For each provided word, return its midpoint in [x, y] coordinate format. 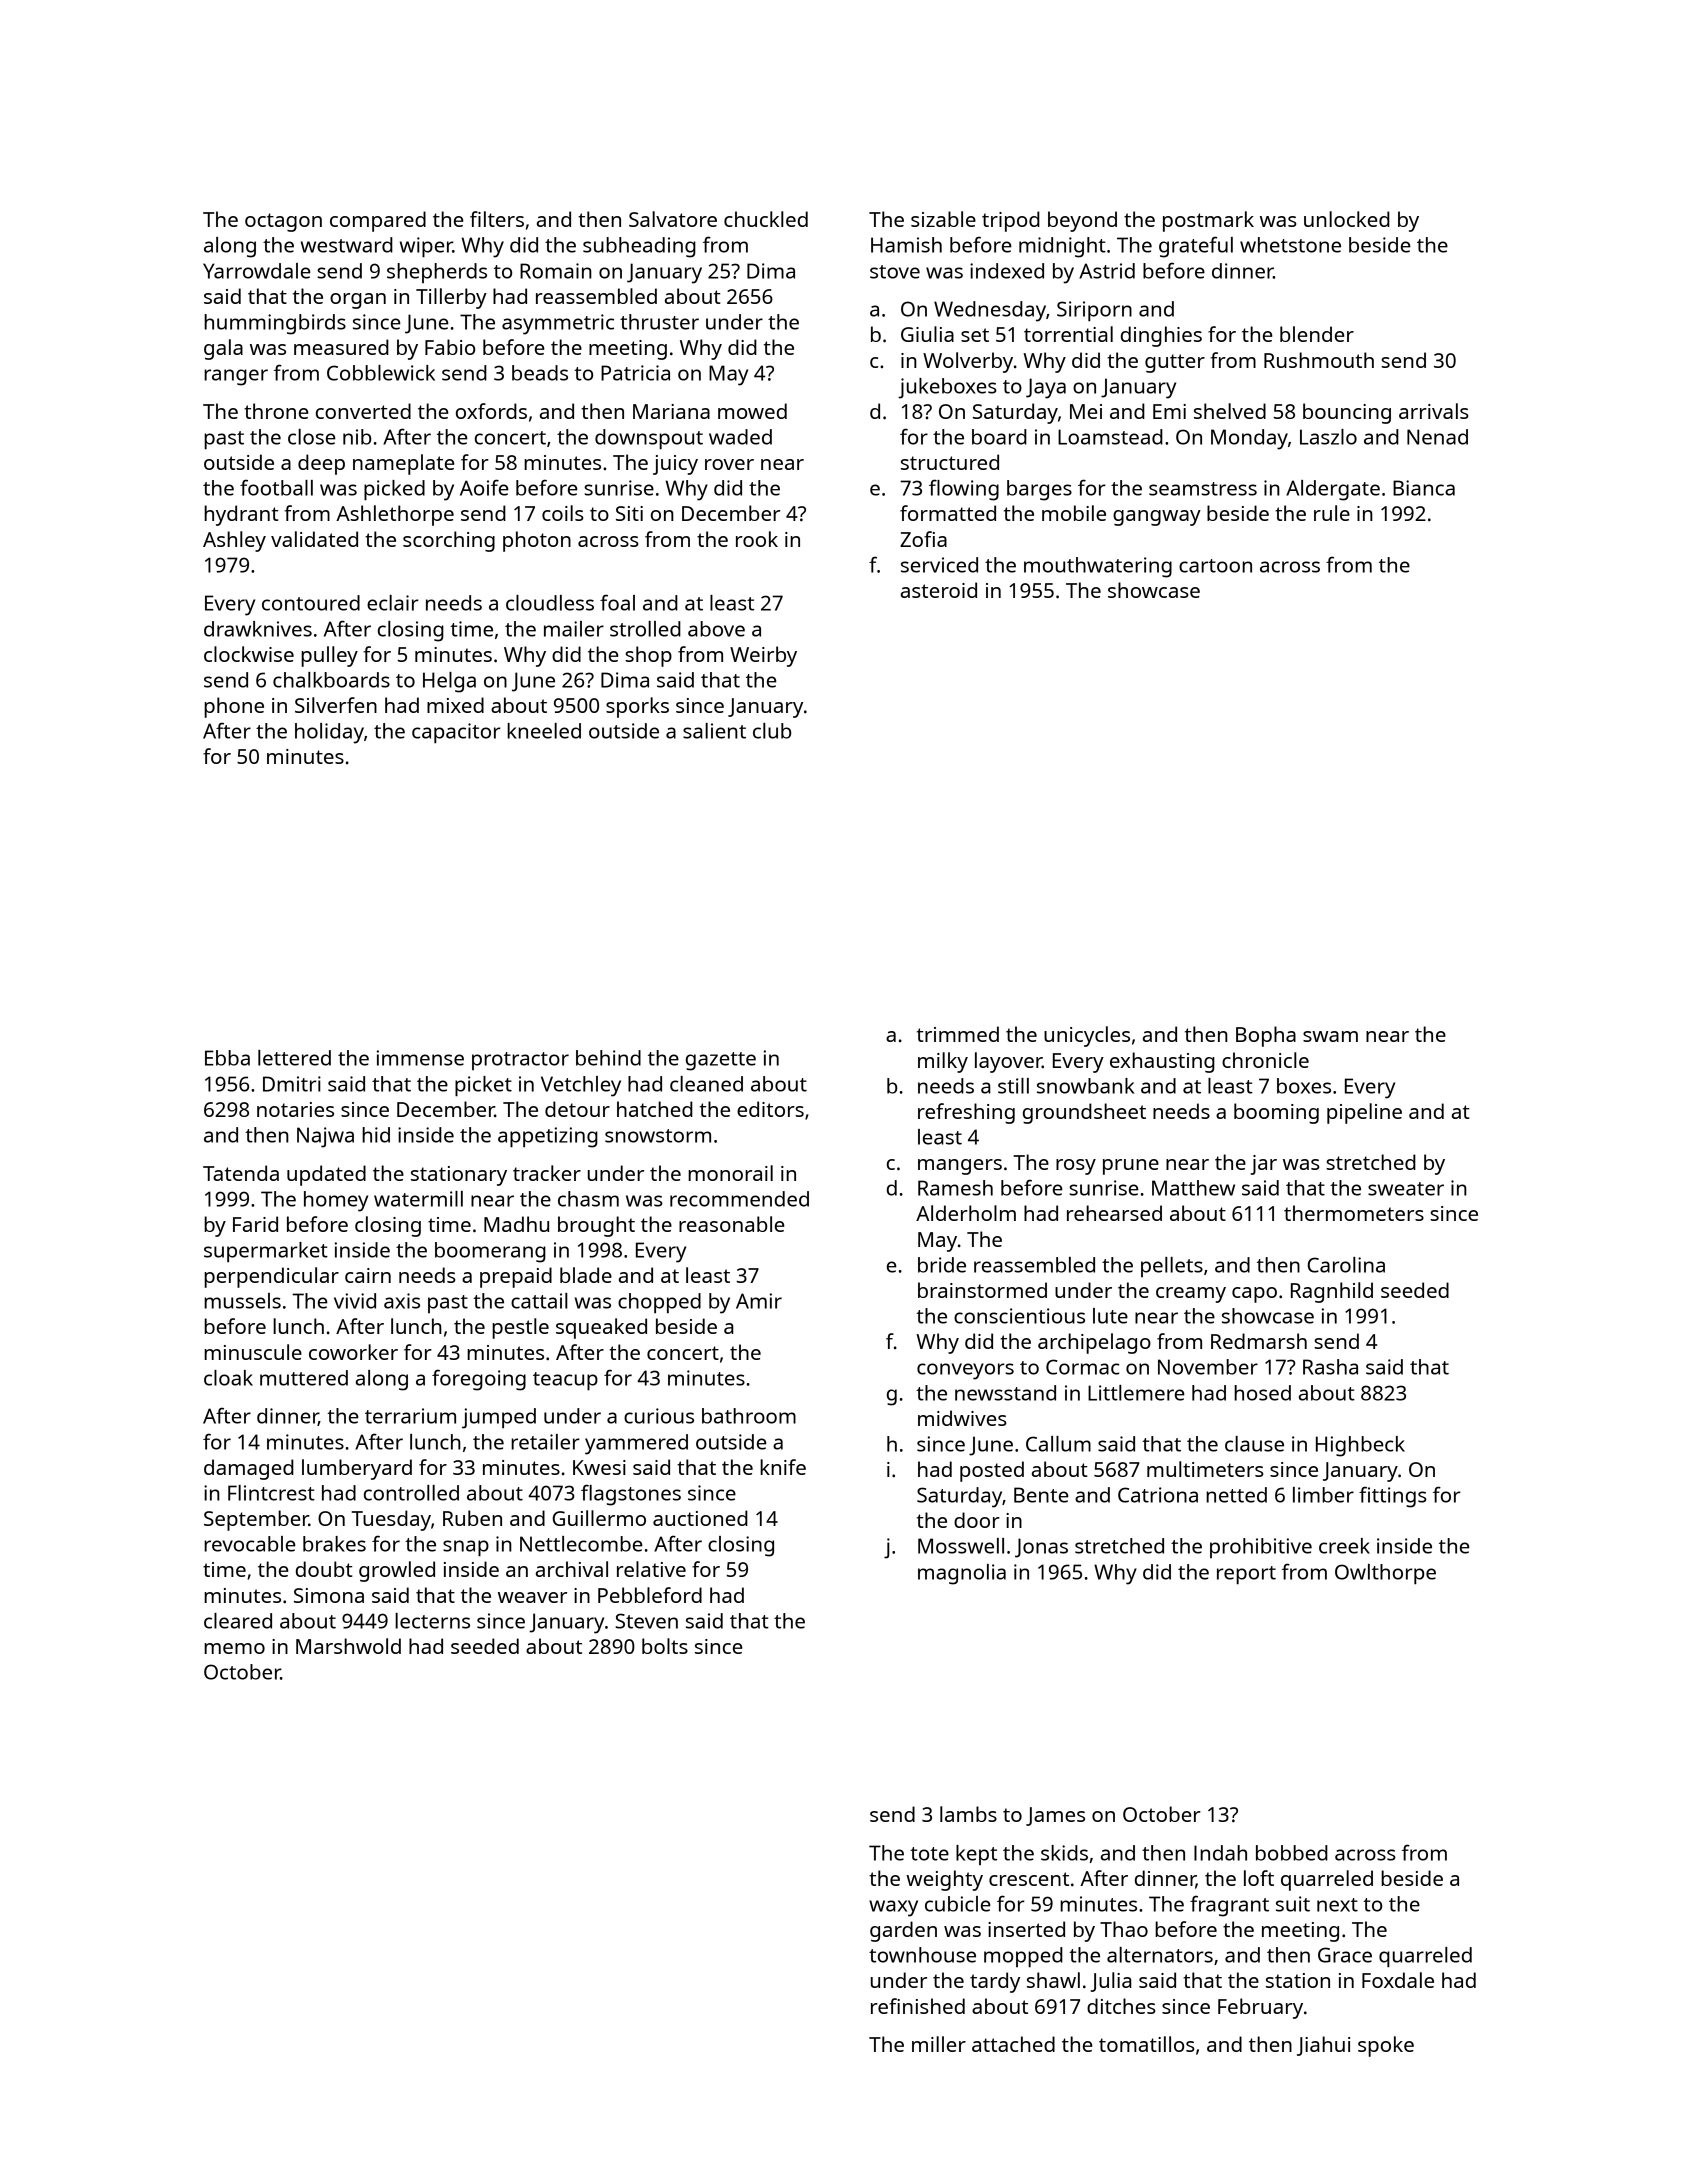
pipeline [1364, 1113]
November [1208, 1367]
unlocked [1347, 219]
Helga [449, 682]
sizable [943, 219]
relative [651, 1569]
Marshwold [348, 1646]
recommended [739, 1199]
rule [1332, 513]
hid [376, 1135]
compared [378, 221]
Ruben [472, 1518]
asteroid [939, 590]
